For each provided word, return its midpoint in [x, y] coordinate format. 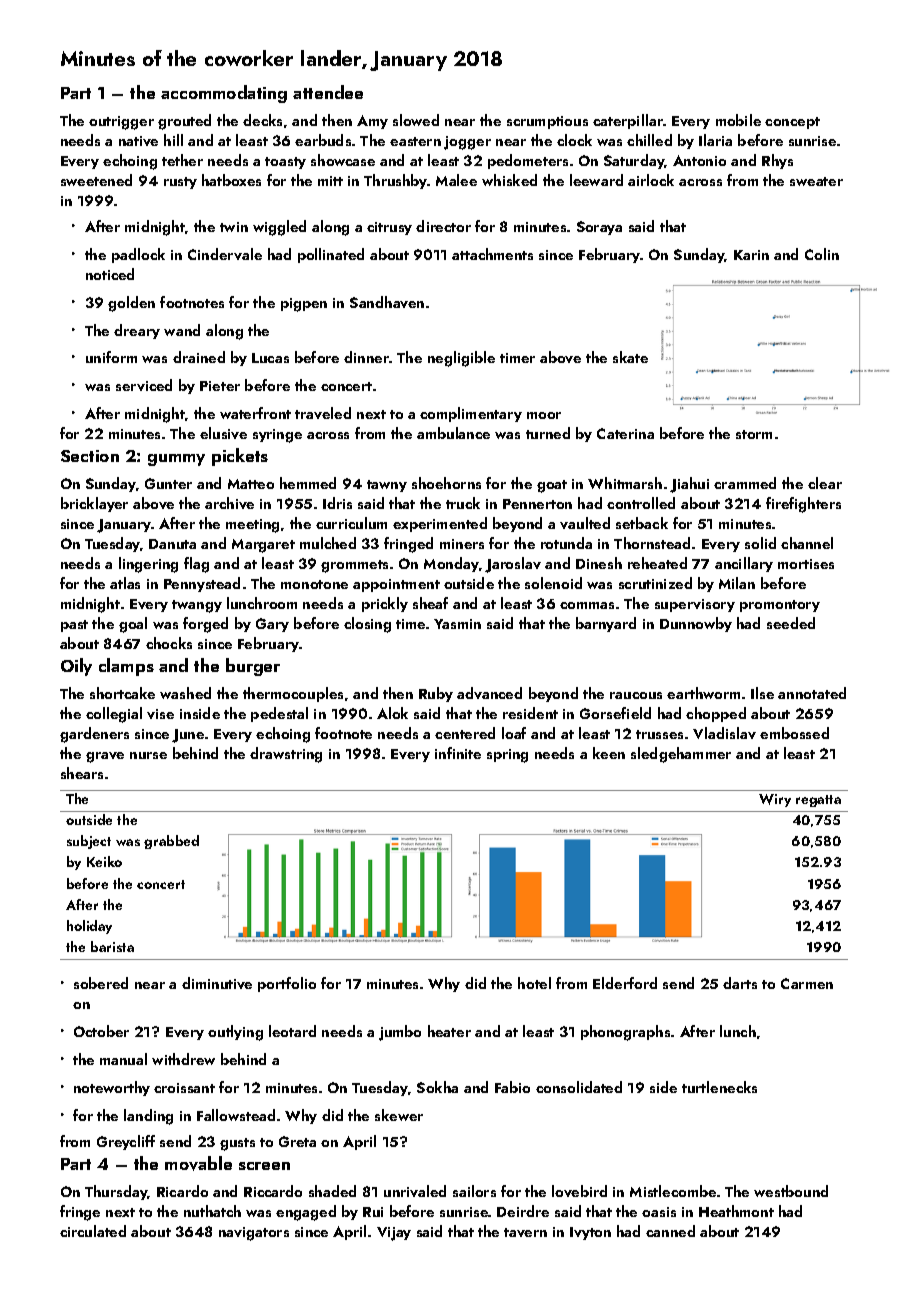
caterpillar [628, 121]
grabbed [171, 842]
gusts [237, 1144]
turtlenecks [719, 1087]
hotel [534, 983]
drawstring [286, 755]
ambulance [453, 433]
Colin [822, 254]
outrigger [121, 123]
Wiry [775, 800]
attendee [328, 92]
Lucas [270, 358]
